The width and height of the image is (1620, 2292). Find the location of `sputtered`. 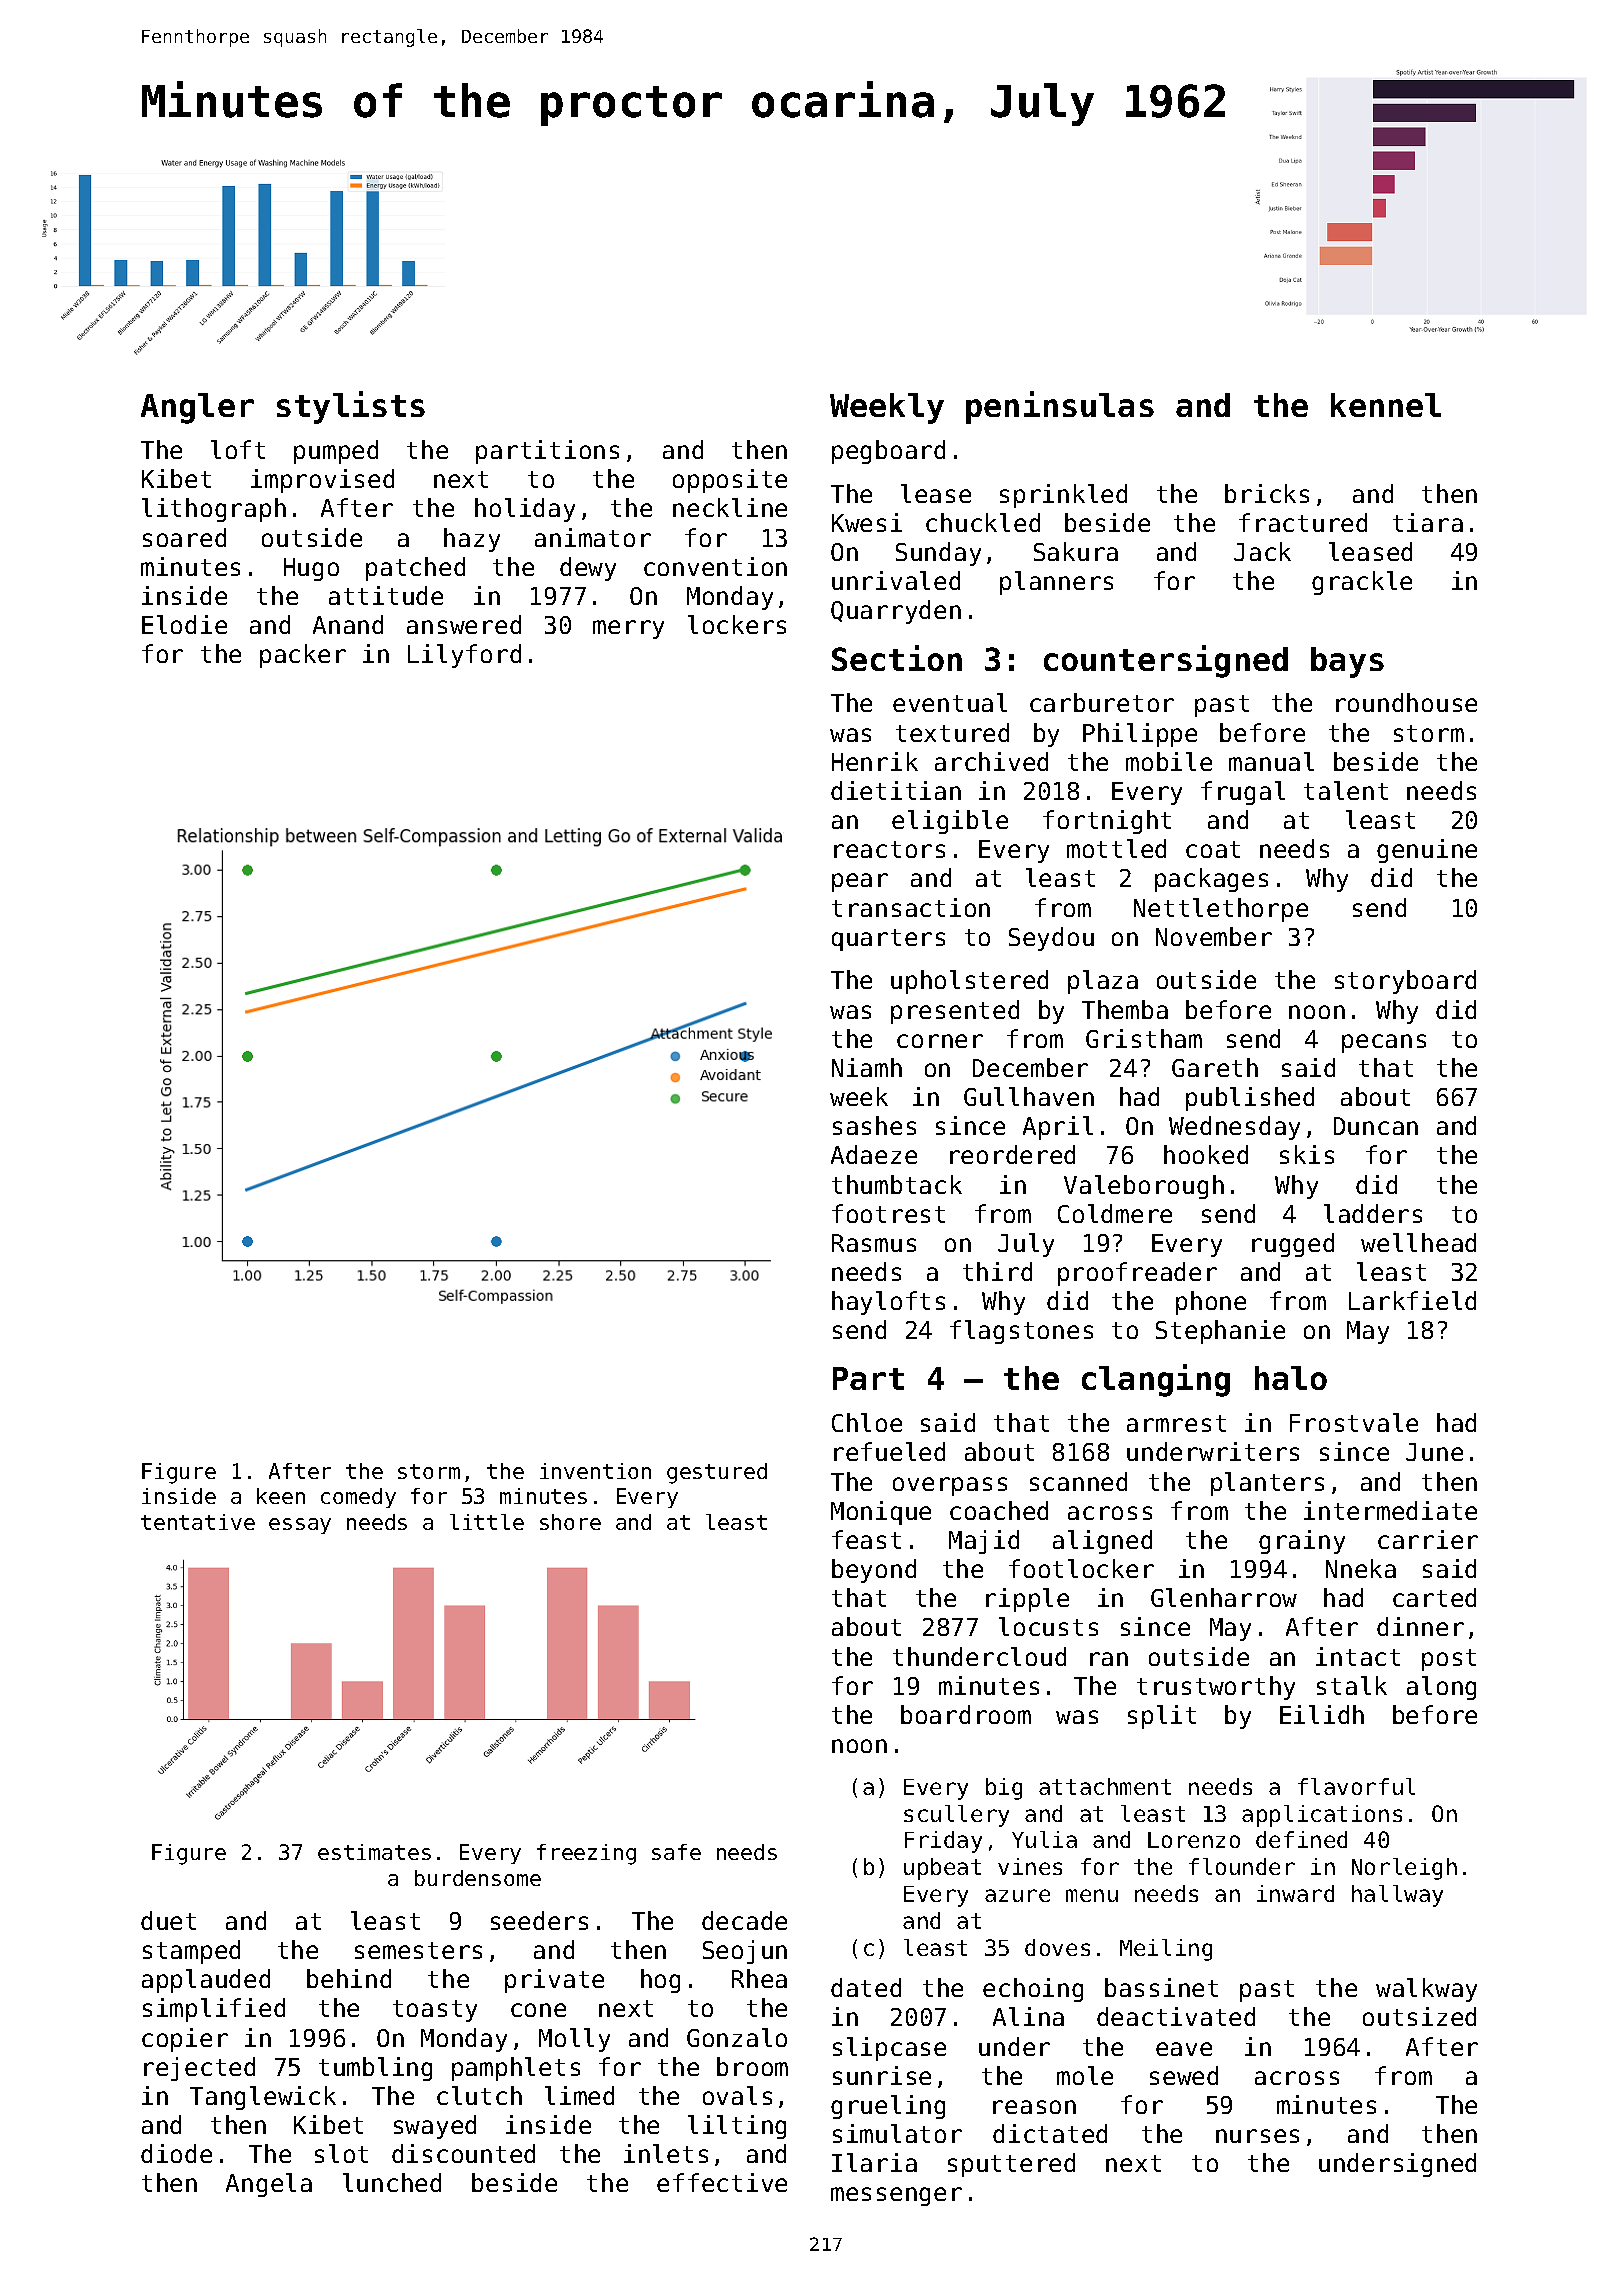

sputtered is located at coordinates (1011, 2165).
